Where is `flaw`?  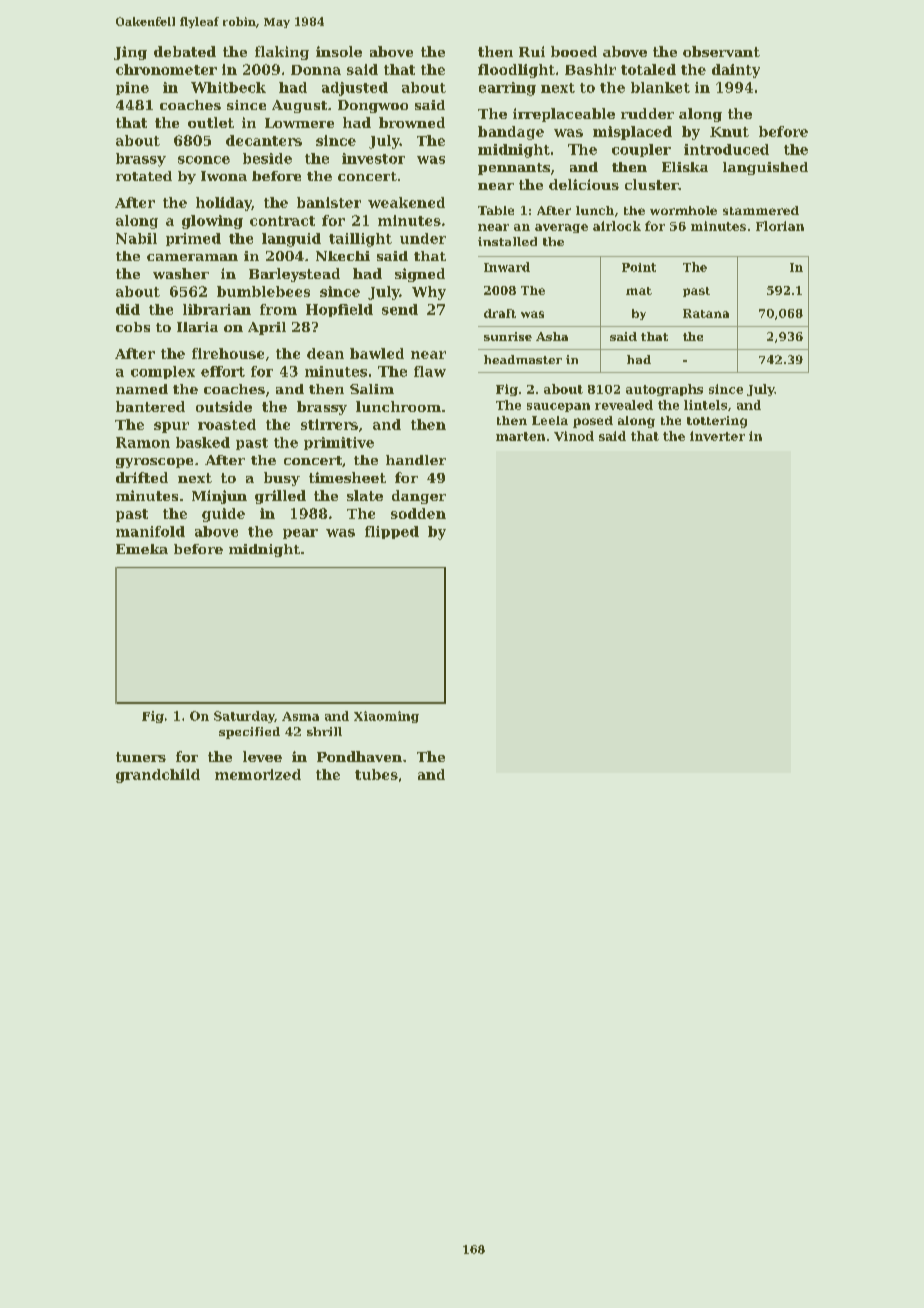
flaw is located at coordinates (430, 371).
